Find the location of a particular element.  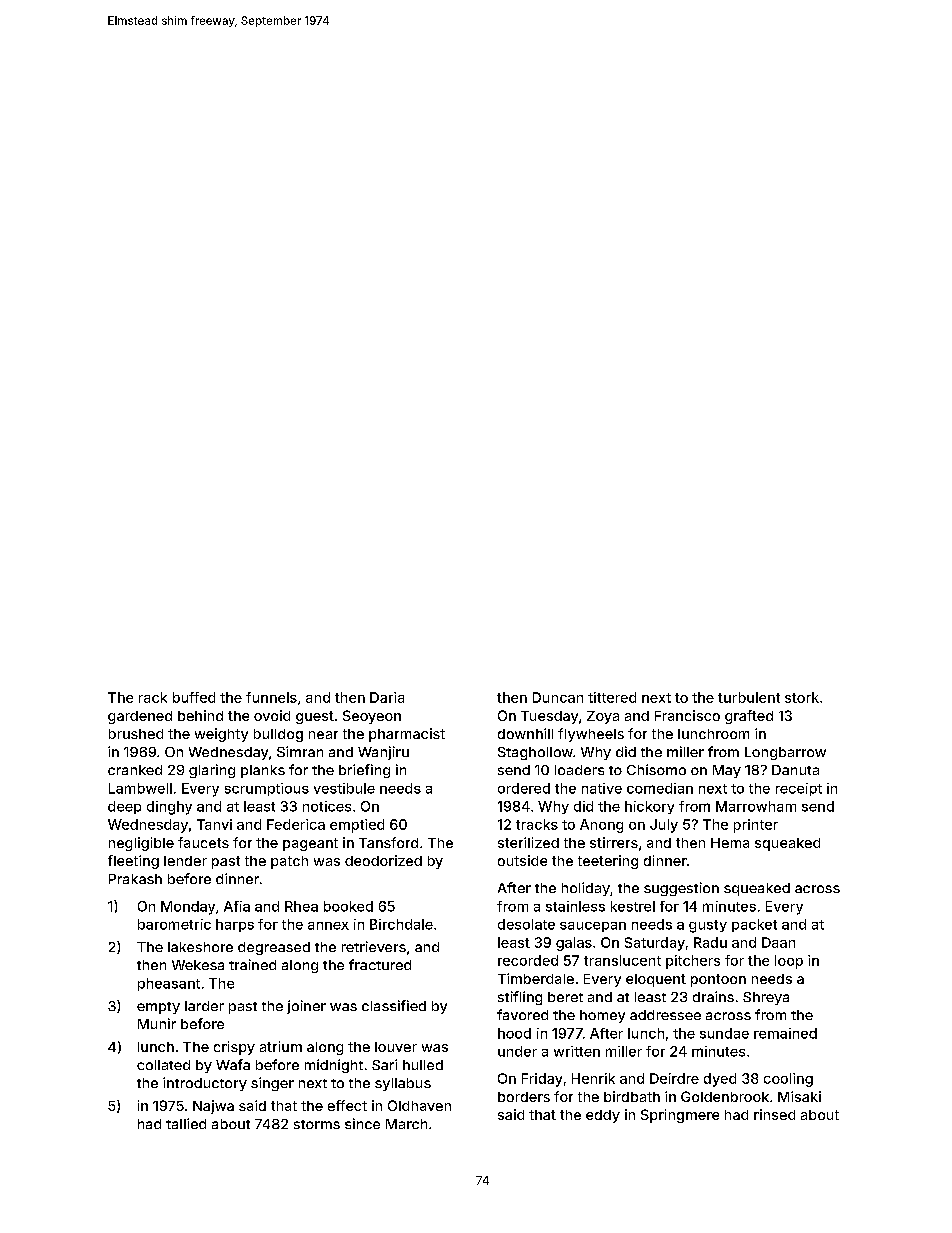

classified is located at coordinates (394, 1005).
